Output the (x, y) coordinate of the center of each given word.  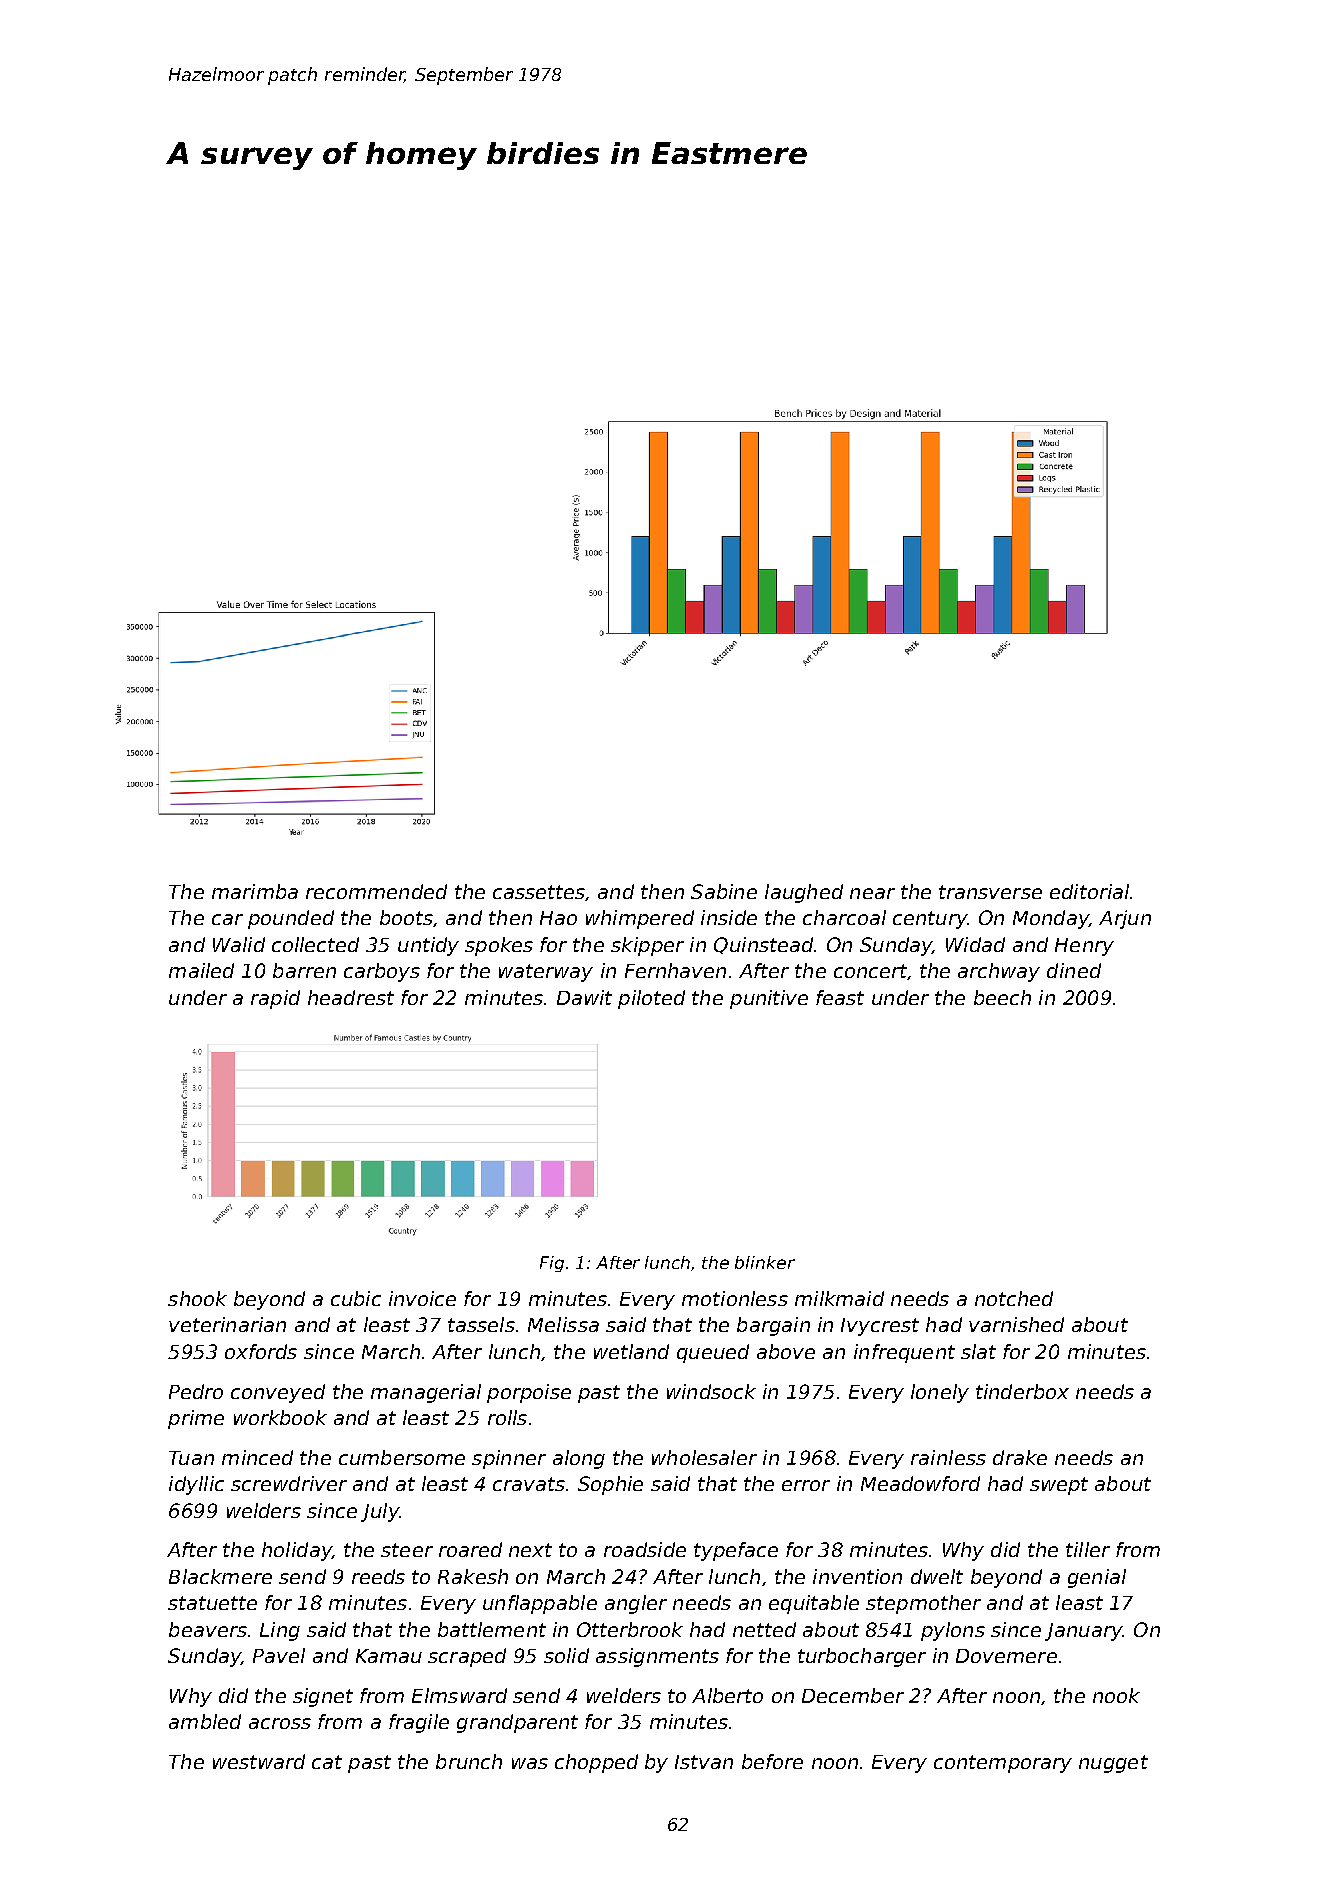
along (579, 1459)
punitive (769, 999)
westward (259, 1761)
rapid (275, 999)
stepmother (923, 1604)
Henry (1084, 947)
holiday (297, 1551)
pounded (291, 919)
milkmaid (839, 1298)
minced (257, 1457)
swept (1059, 1486)
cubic (356, 1298)
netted (764, 1629)
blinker (765, 1262)
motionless (735, 1298)
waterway (546, 973)
